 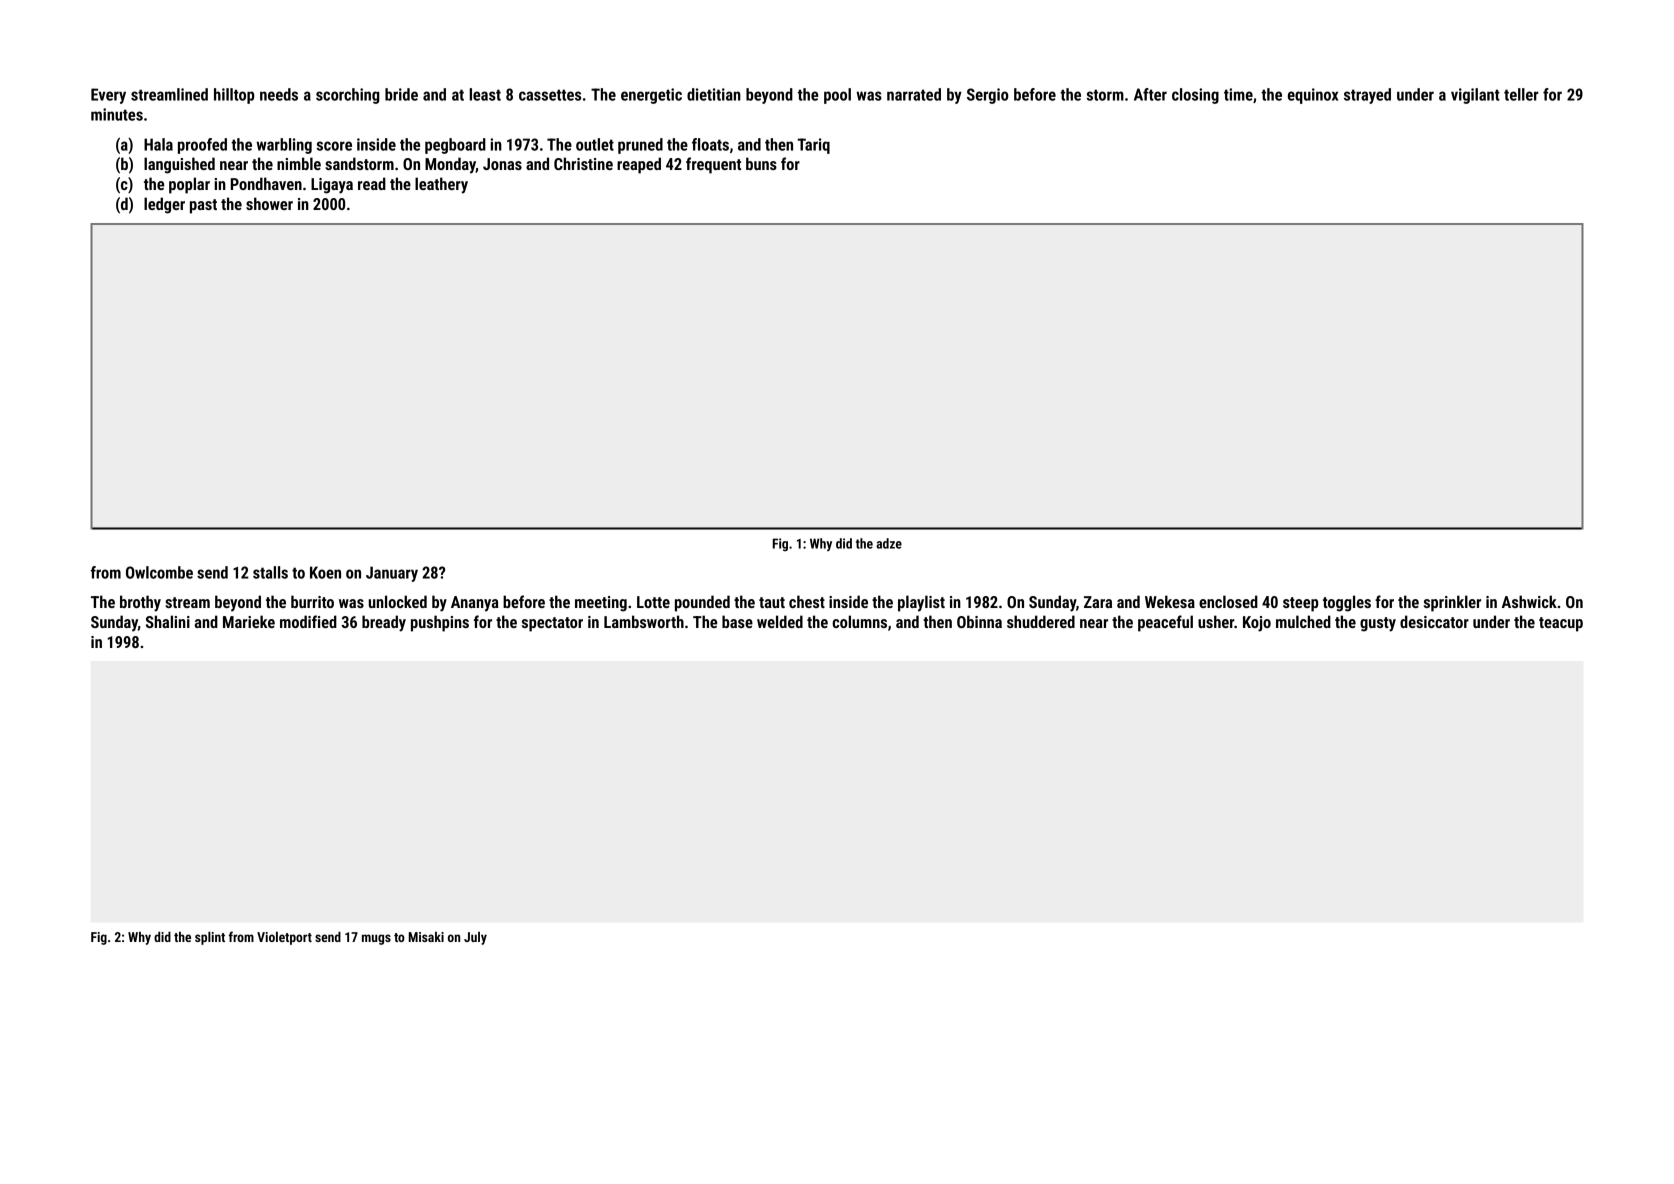 I want to click on frequent, so click(x=713, y=165).
